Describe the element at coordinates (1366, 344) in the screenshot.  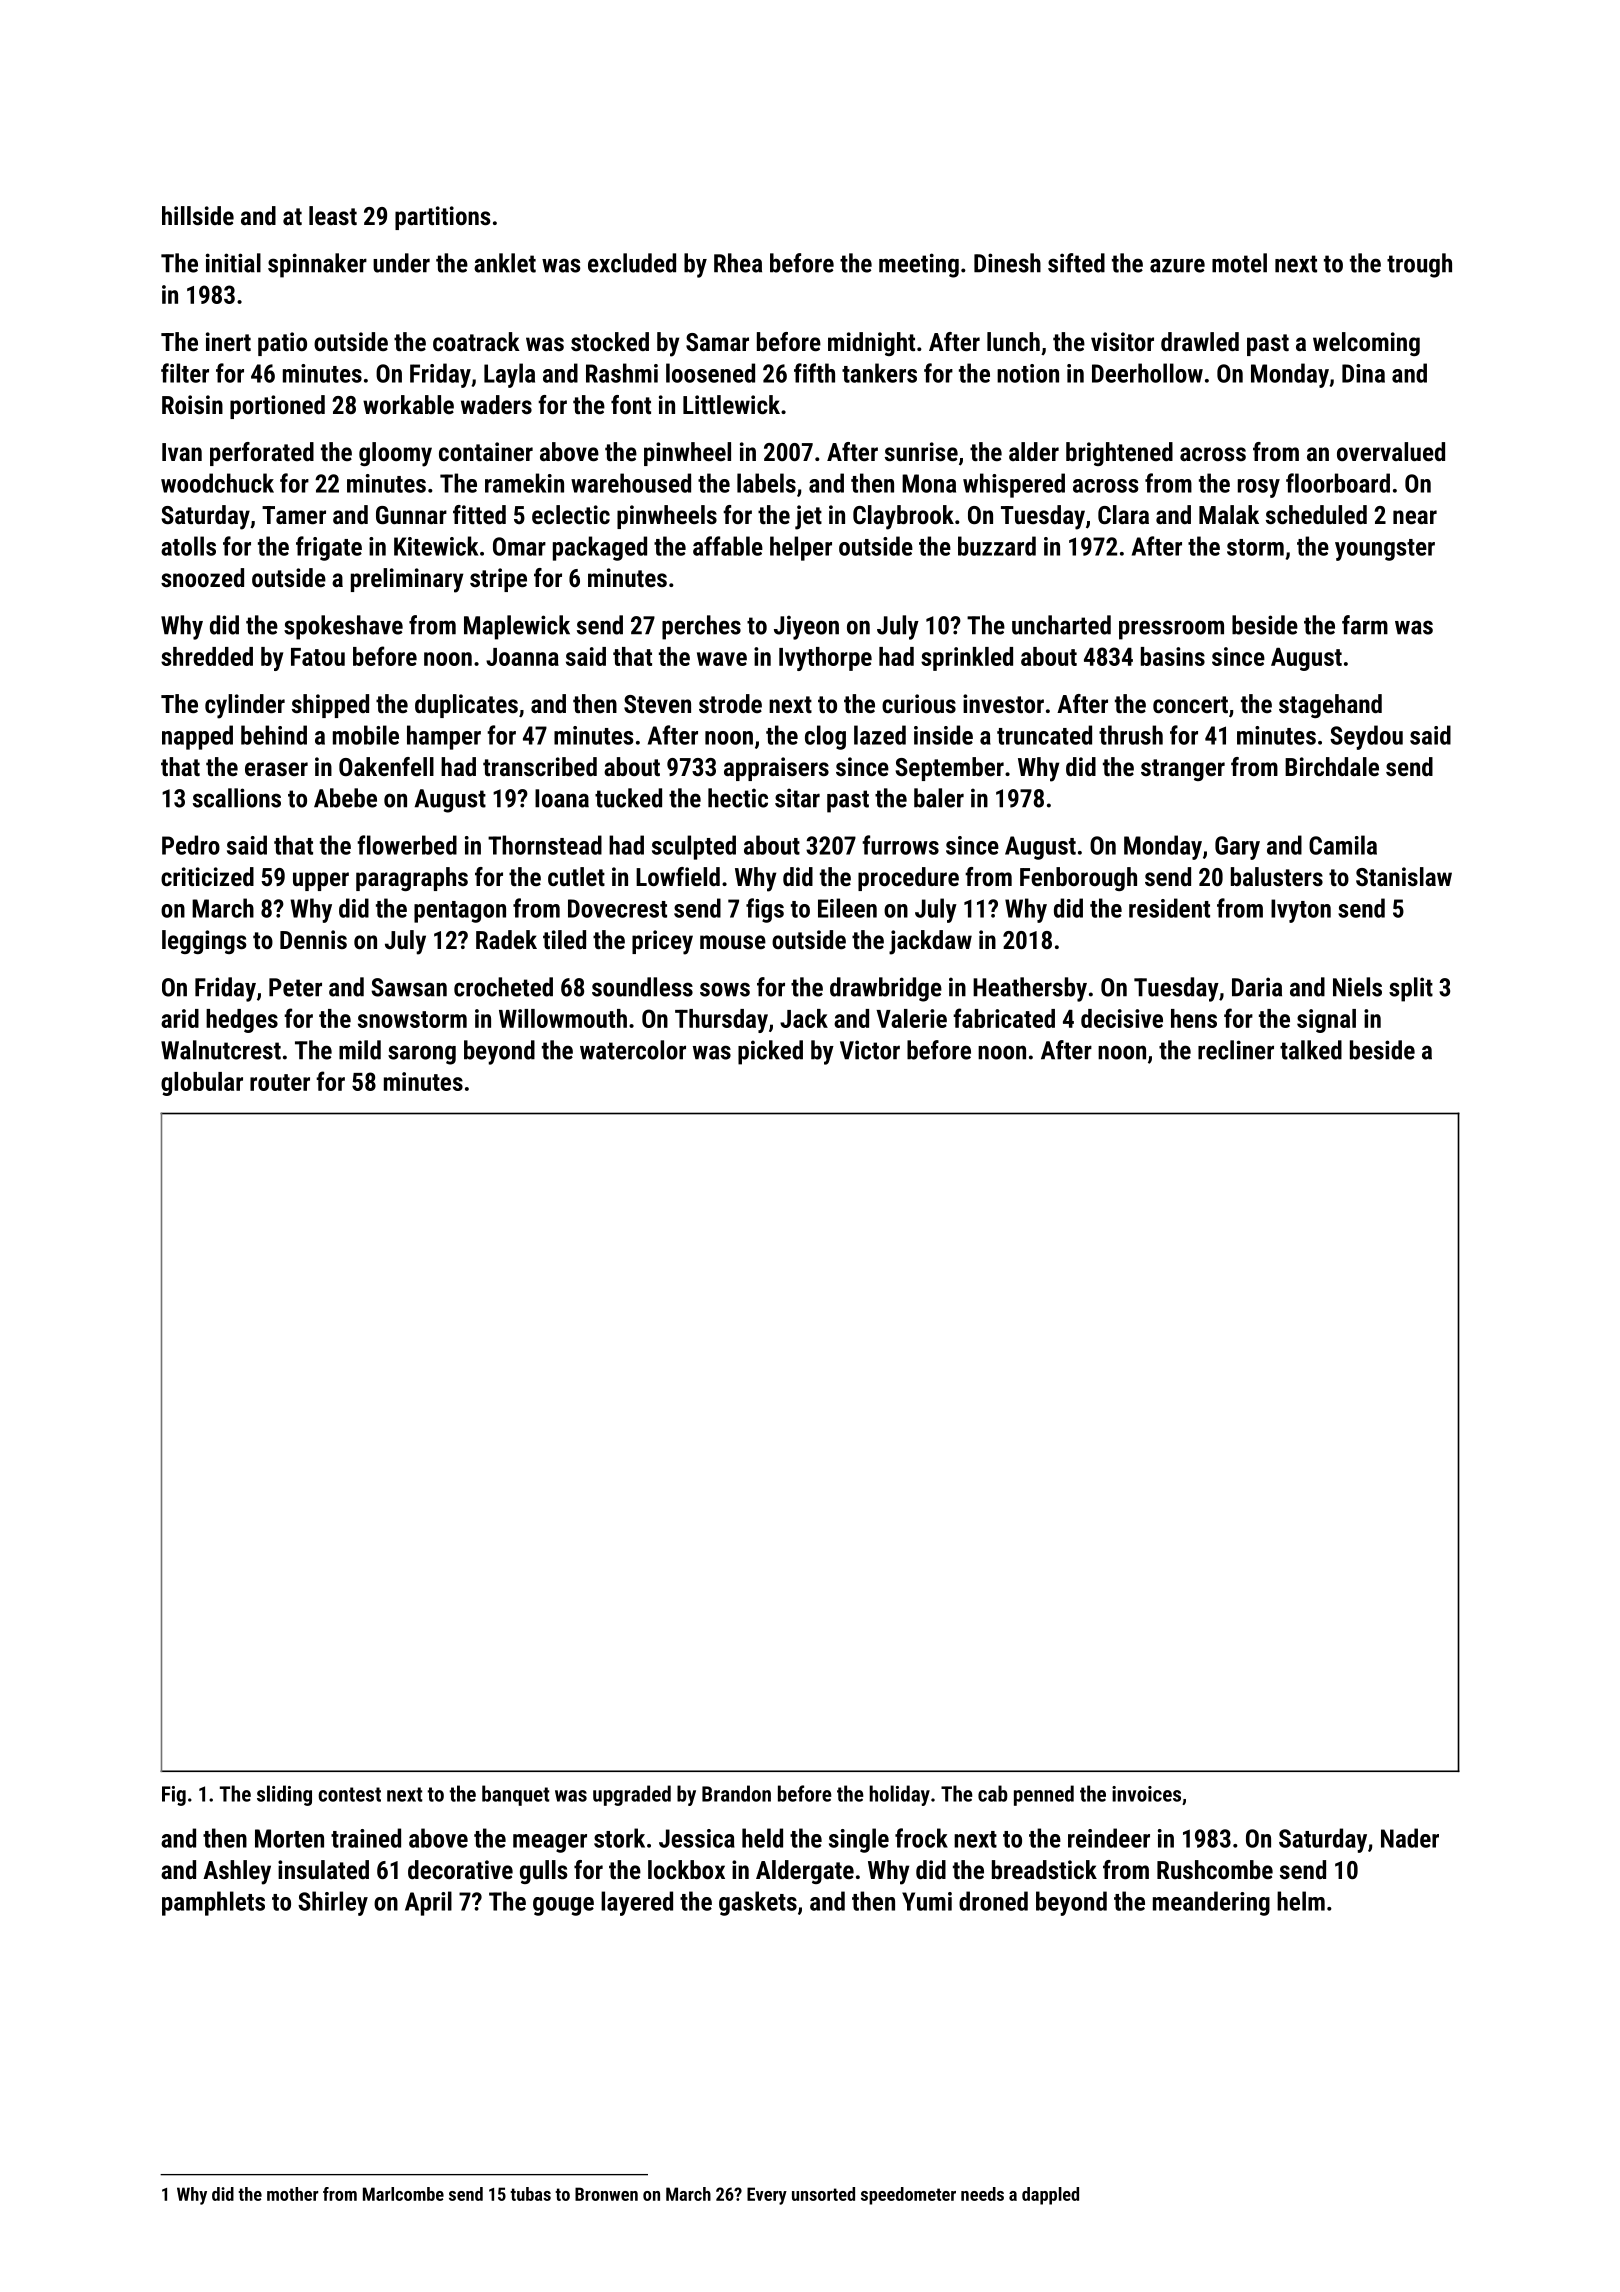
I see `welcoming` at that location.
